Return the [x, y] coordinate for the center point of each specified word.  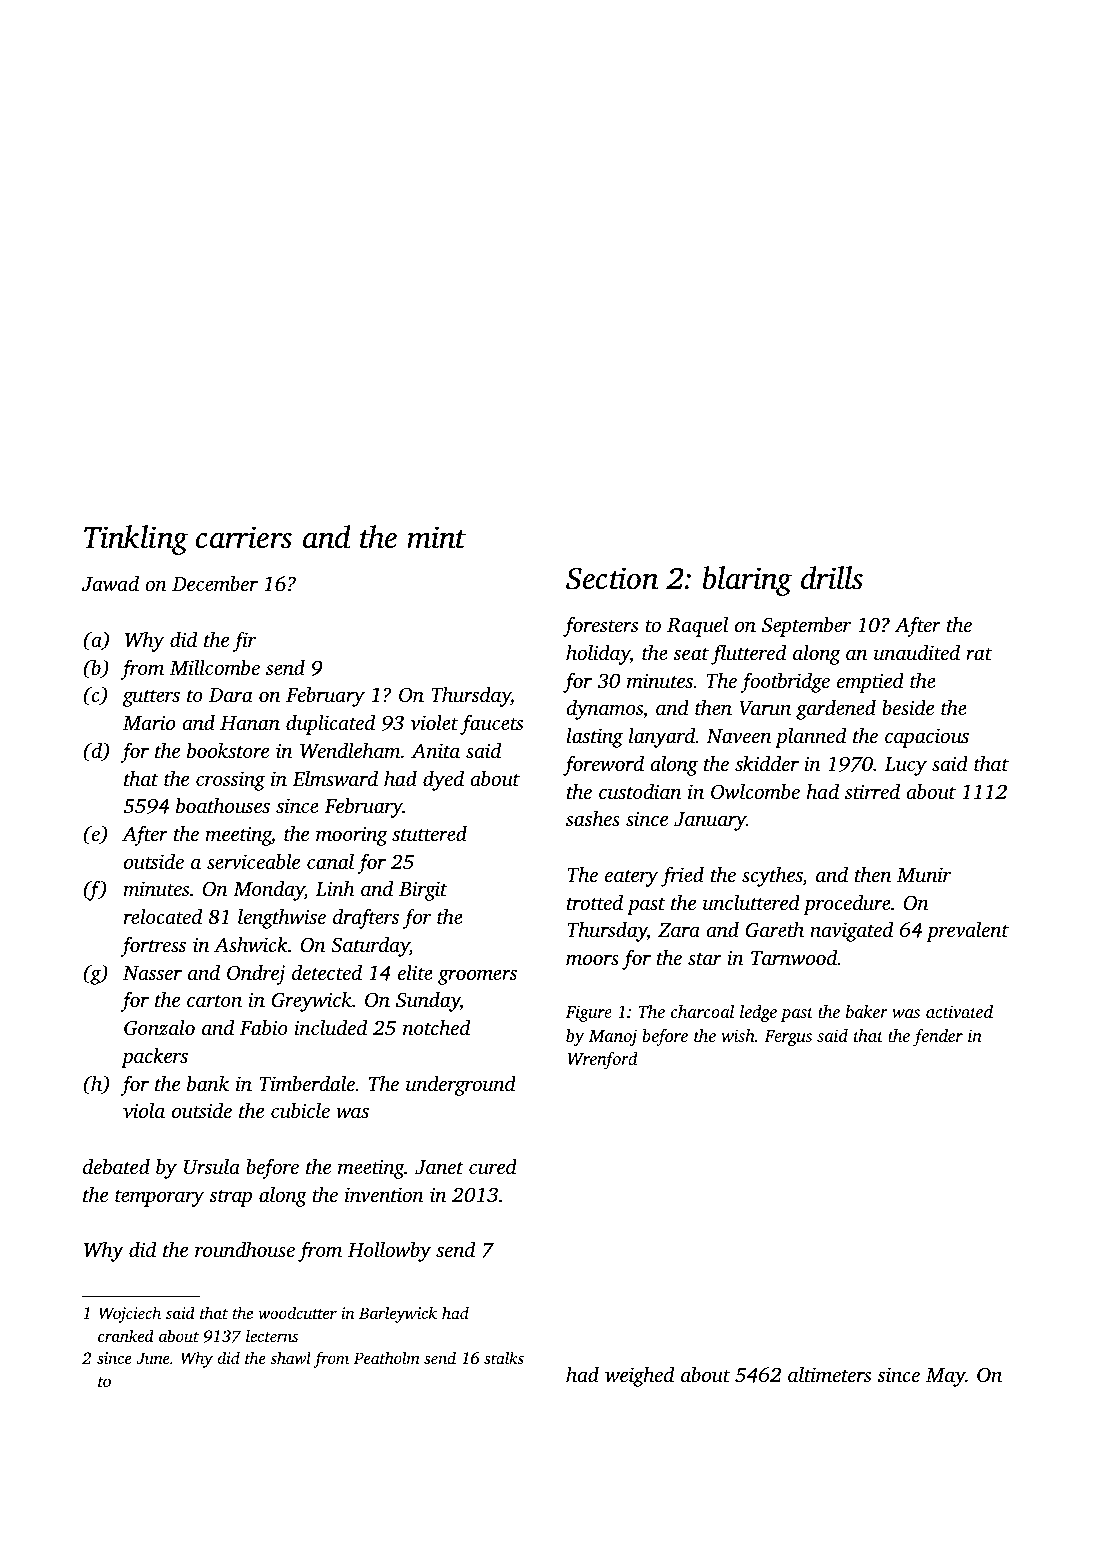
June [153, 1358]
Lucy [905, 766]
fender [938, 1037]
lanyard [662, 737]
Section [612, 578]
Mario [149, 722]
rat [979, 654]
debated [116, 1166]
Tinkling [136, 540]
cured [493, 1166]
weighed [639, 1376]
